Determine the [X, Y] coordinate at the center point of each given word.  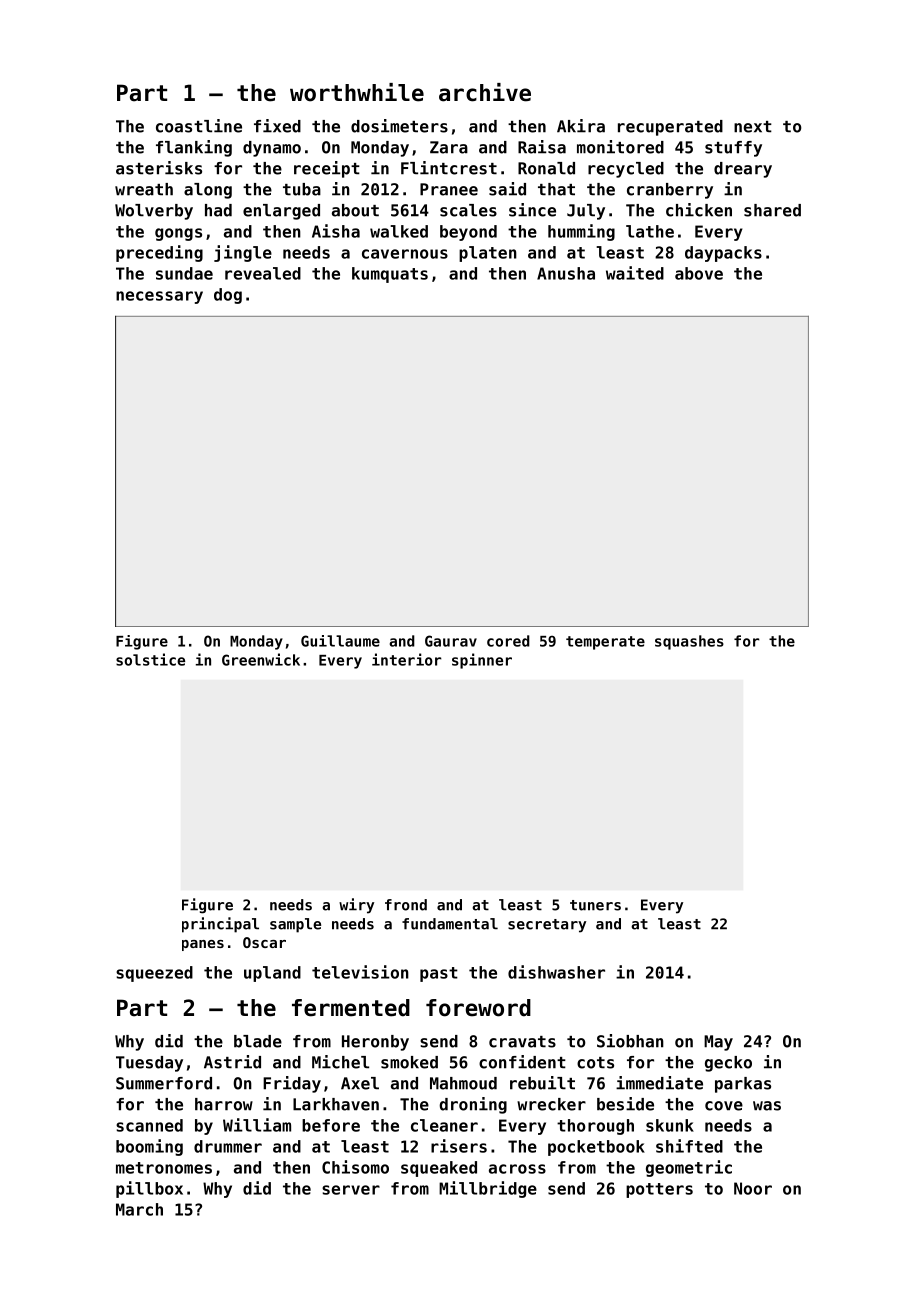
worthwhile [357, 92]
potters [659, 1190]
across [517, 1169]
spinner [482, 661]
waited [635, 273]
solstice [150, 659]
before [331, 1125]
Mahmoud [463, 1083]
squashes [689, 642]
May [718, 1043]
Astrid [232, 1062]
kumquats [390, 275]
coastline [199, 126]
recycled [626, 170]
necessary [159, 297]
